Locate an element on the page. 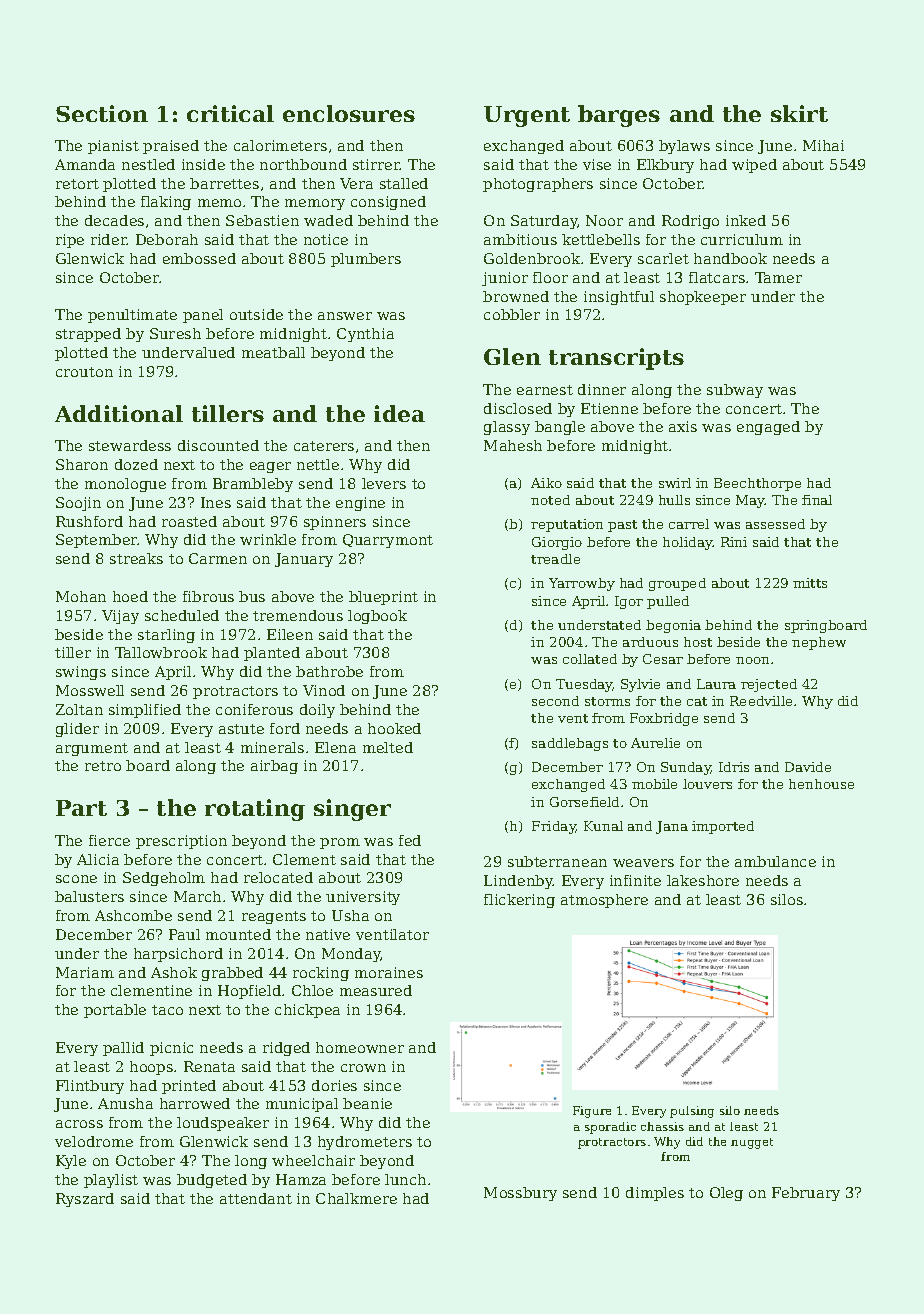  lakeshore is located at coordinates (703, 880).
